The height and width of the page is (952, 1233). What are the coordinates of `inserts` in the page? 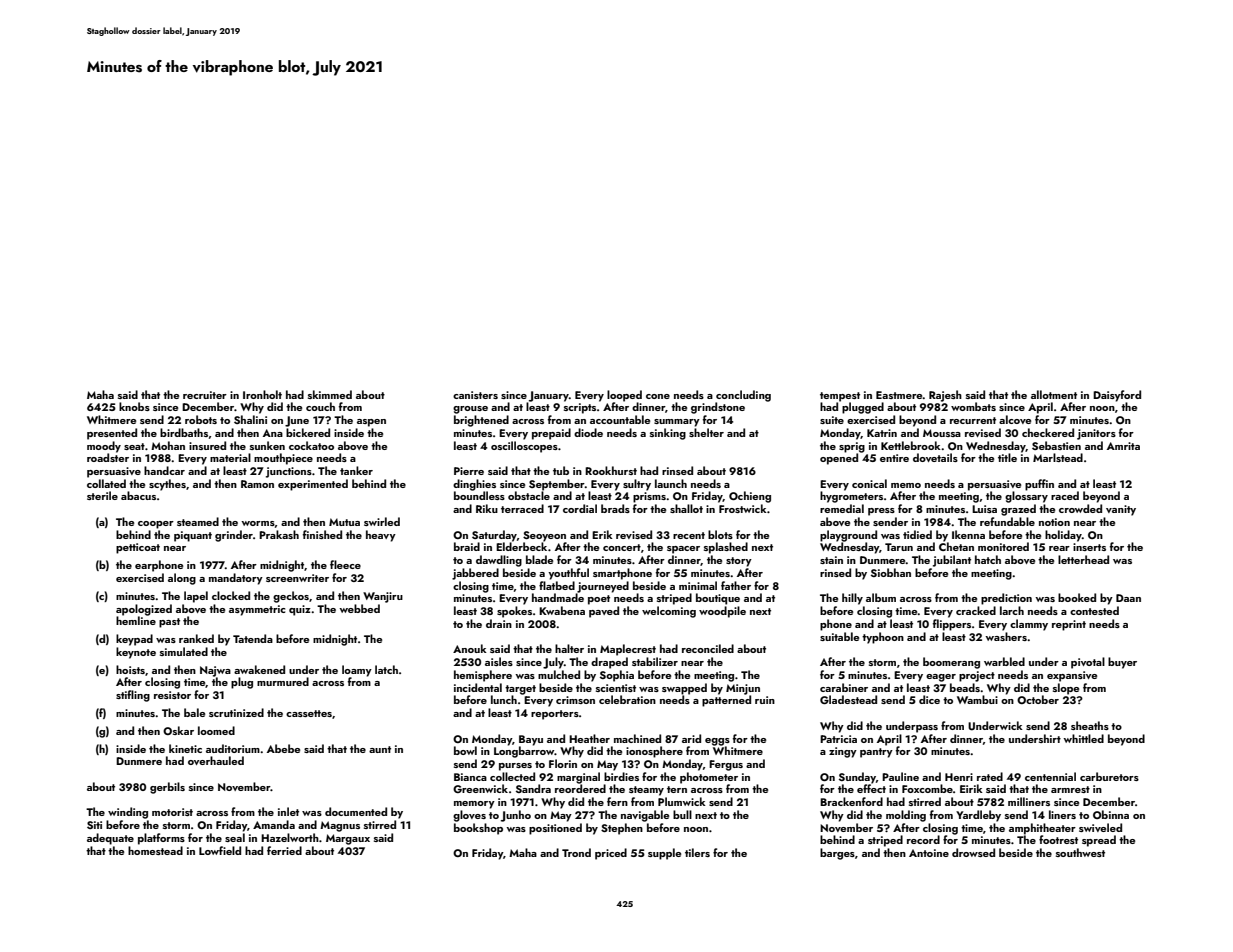 It's located at (1089, 547).
